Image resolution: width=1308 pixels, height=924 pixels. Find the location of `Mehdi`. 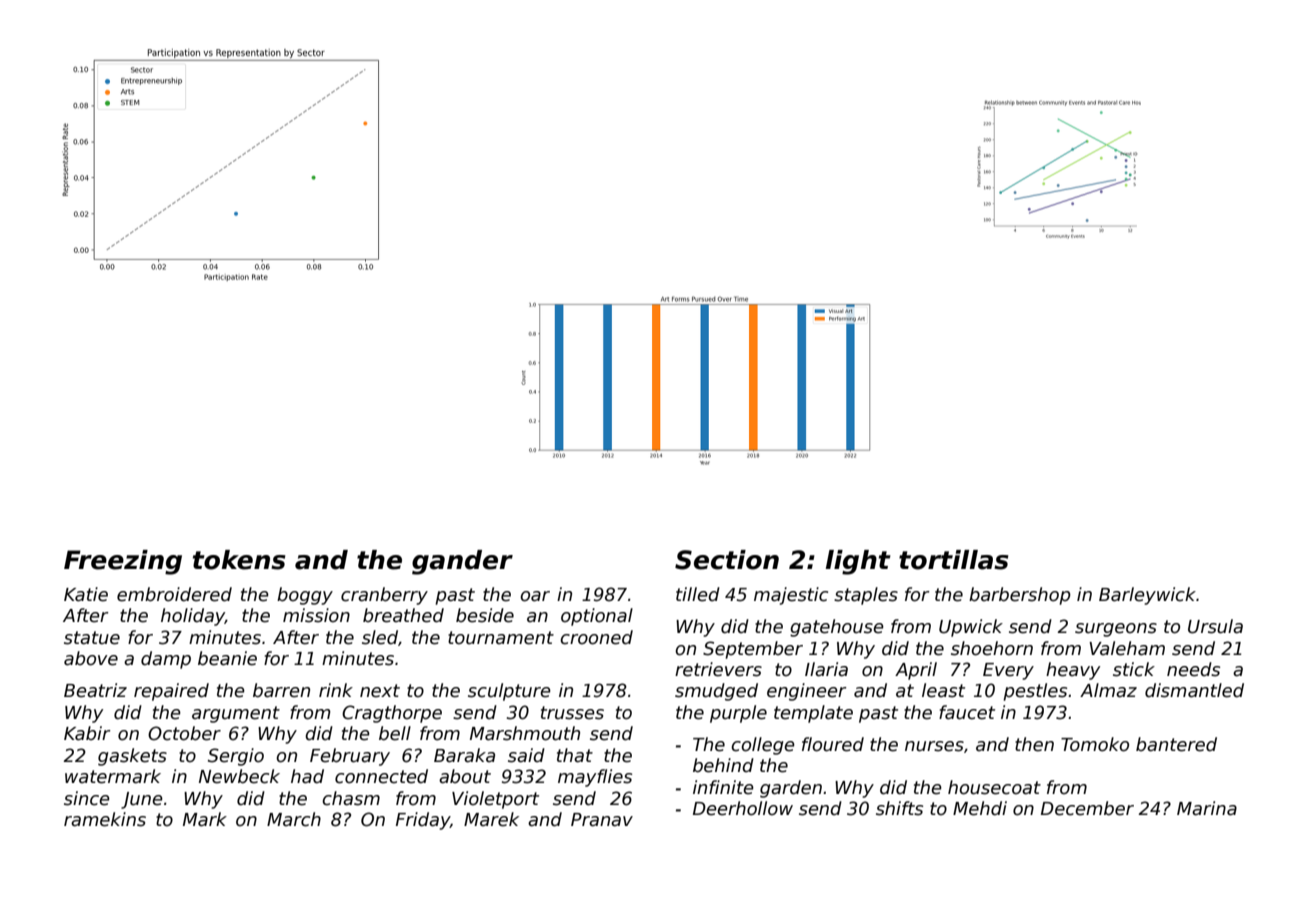

Mehdi is located at coordinates (980, 808).
